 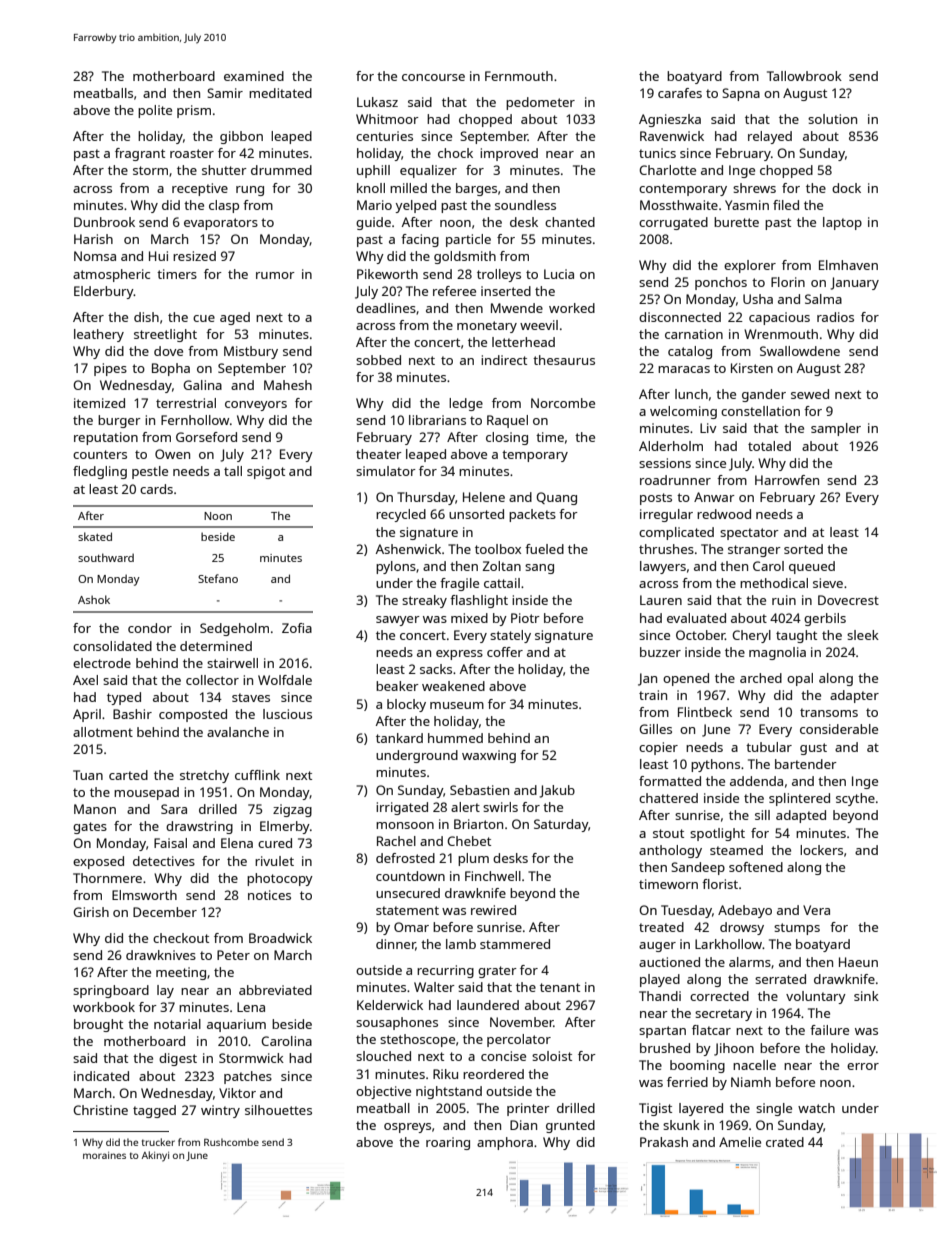 What do you see at coordinates (254, 76) in the screenshot?
I see `examined` at bounding box center [254, 76].
